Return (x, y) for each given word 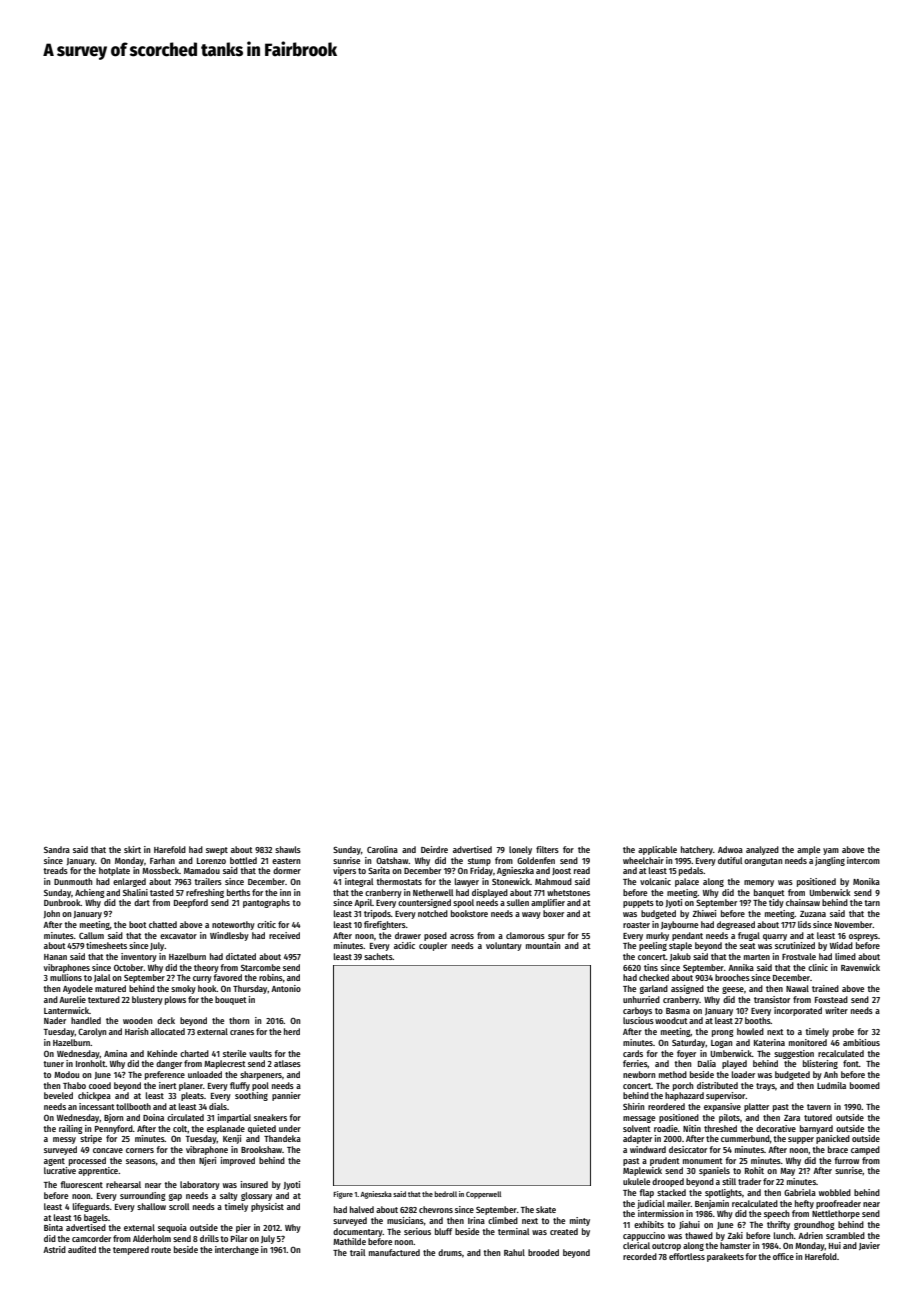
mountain (543, 945)
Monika (866, 881)
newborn (639, 1074)
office (783, 1256)
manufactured (394, 1252)
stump (479, 862)
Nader (55, 1020)
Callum (91, 935)
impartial (234, 1118)
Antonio (286, 988)
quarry (775, 937)
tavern (819, 1107)
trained (825, 988)
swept (217, 851)
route (161, 1250)
